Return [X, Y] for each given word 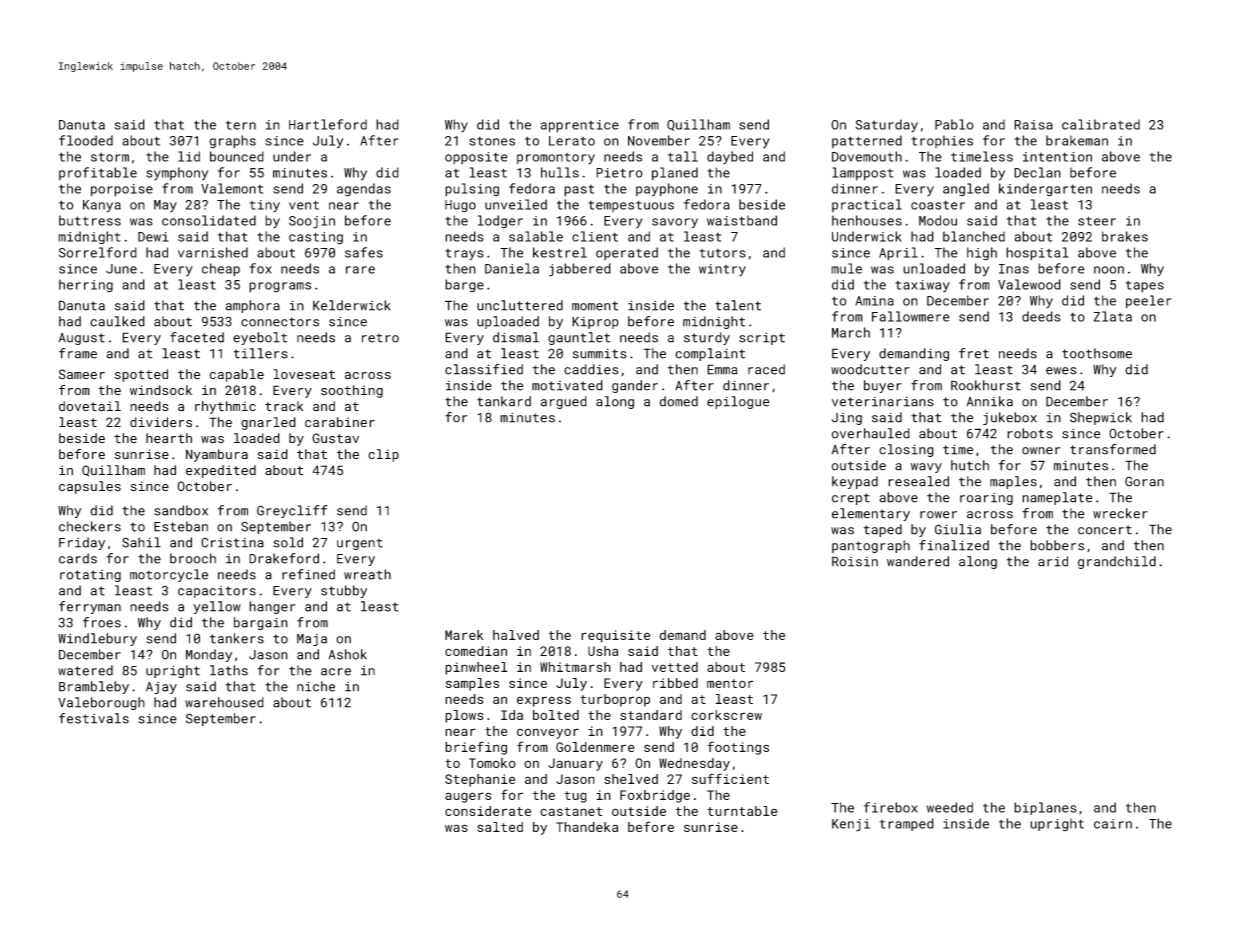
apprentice [580, 126]
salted [500, 827]
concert [1105, 530]
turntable [742, 811]
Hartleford [328, 124]
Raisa [1033, 125]
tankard [504, 401]
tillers [261, 353]
